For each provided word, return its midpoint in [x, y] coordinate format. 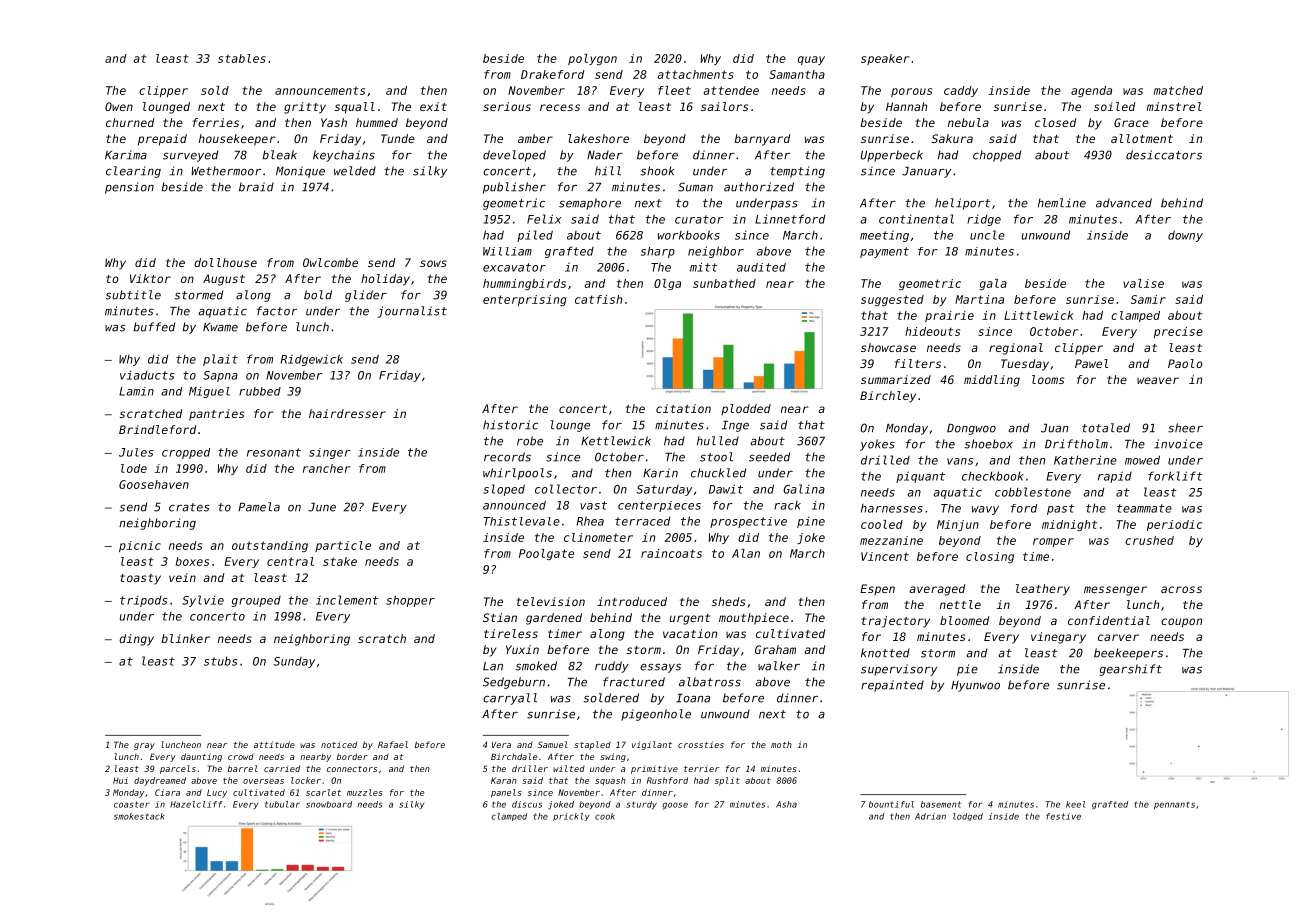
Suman [695, 187]
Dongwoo [971, 429]
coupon [1181, 623]
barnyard [762, 140]
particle [343, 546]
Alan [746, 553]
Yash [334, 122]
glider [366, 296]
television [550, 601]
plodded [746, 409]
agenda [1091, 91]
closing [990, 557]
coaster [132, 804]
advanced [1124, 203]
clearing [133, 172]
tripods [143, 601]
